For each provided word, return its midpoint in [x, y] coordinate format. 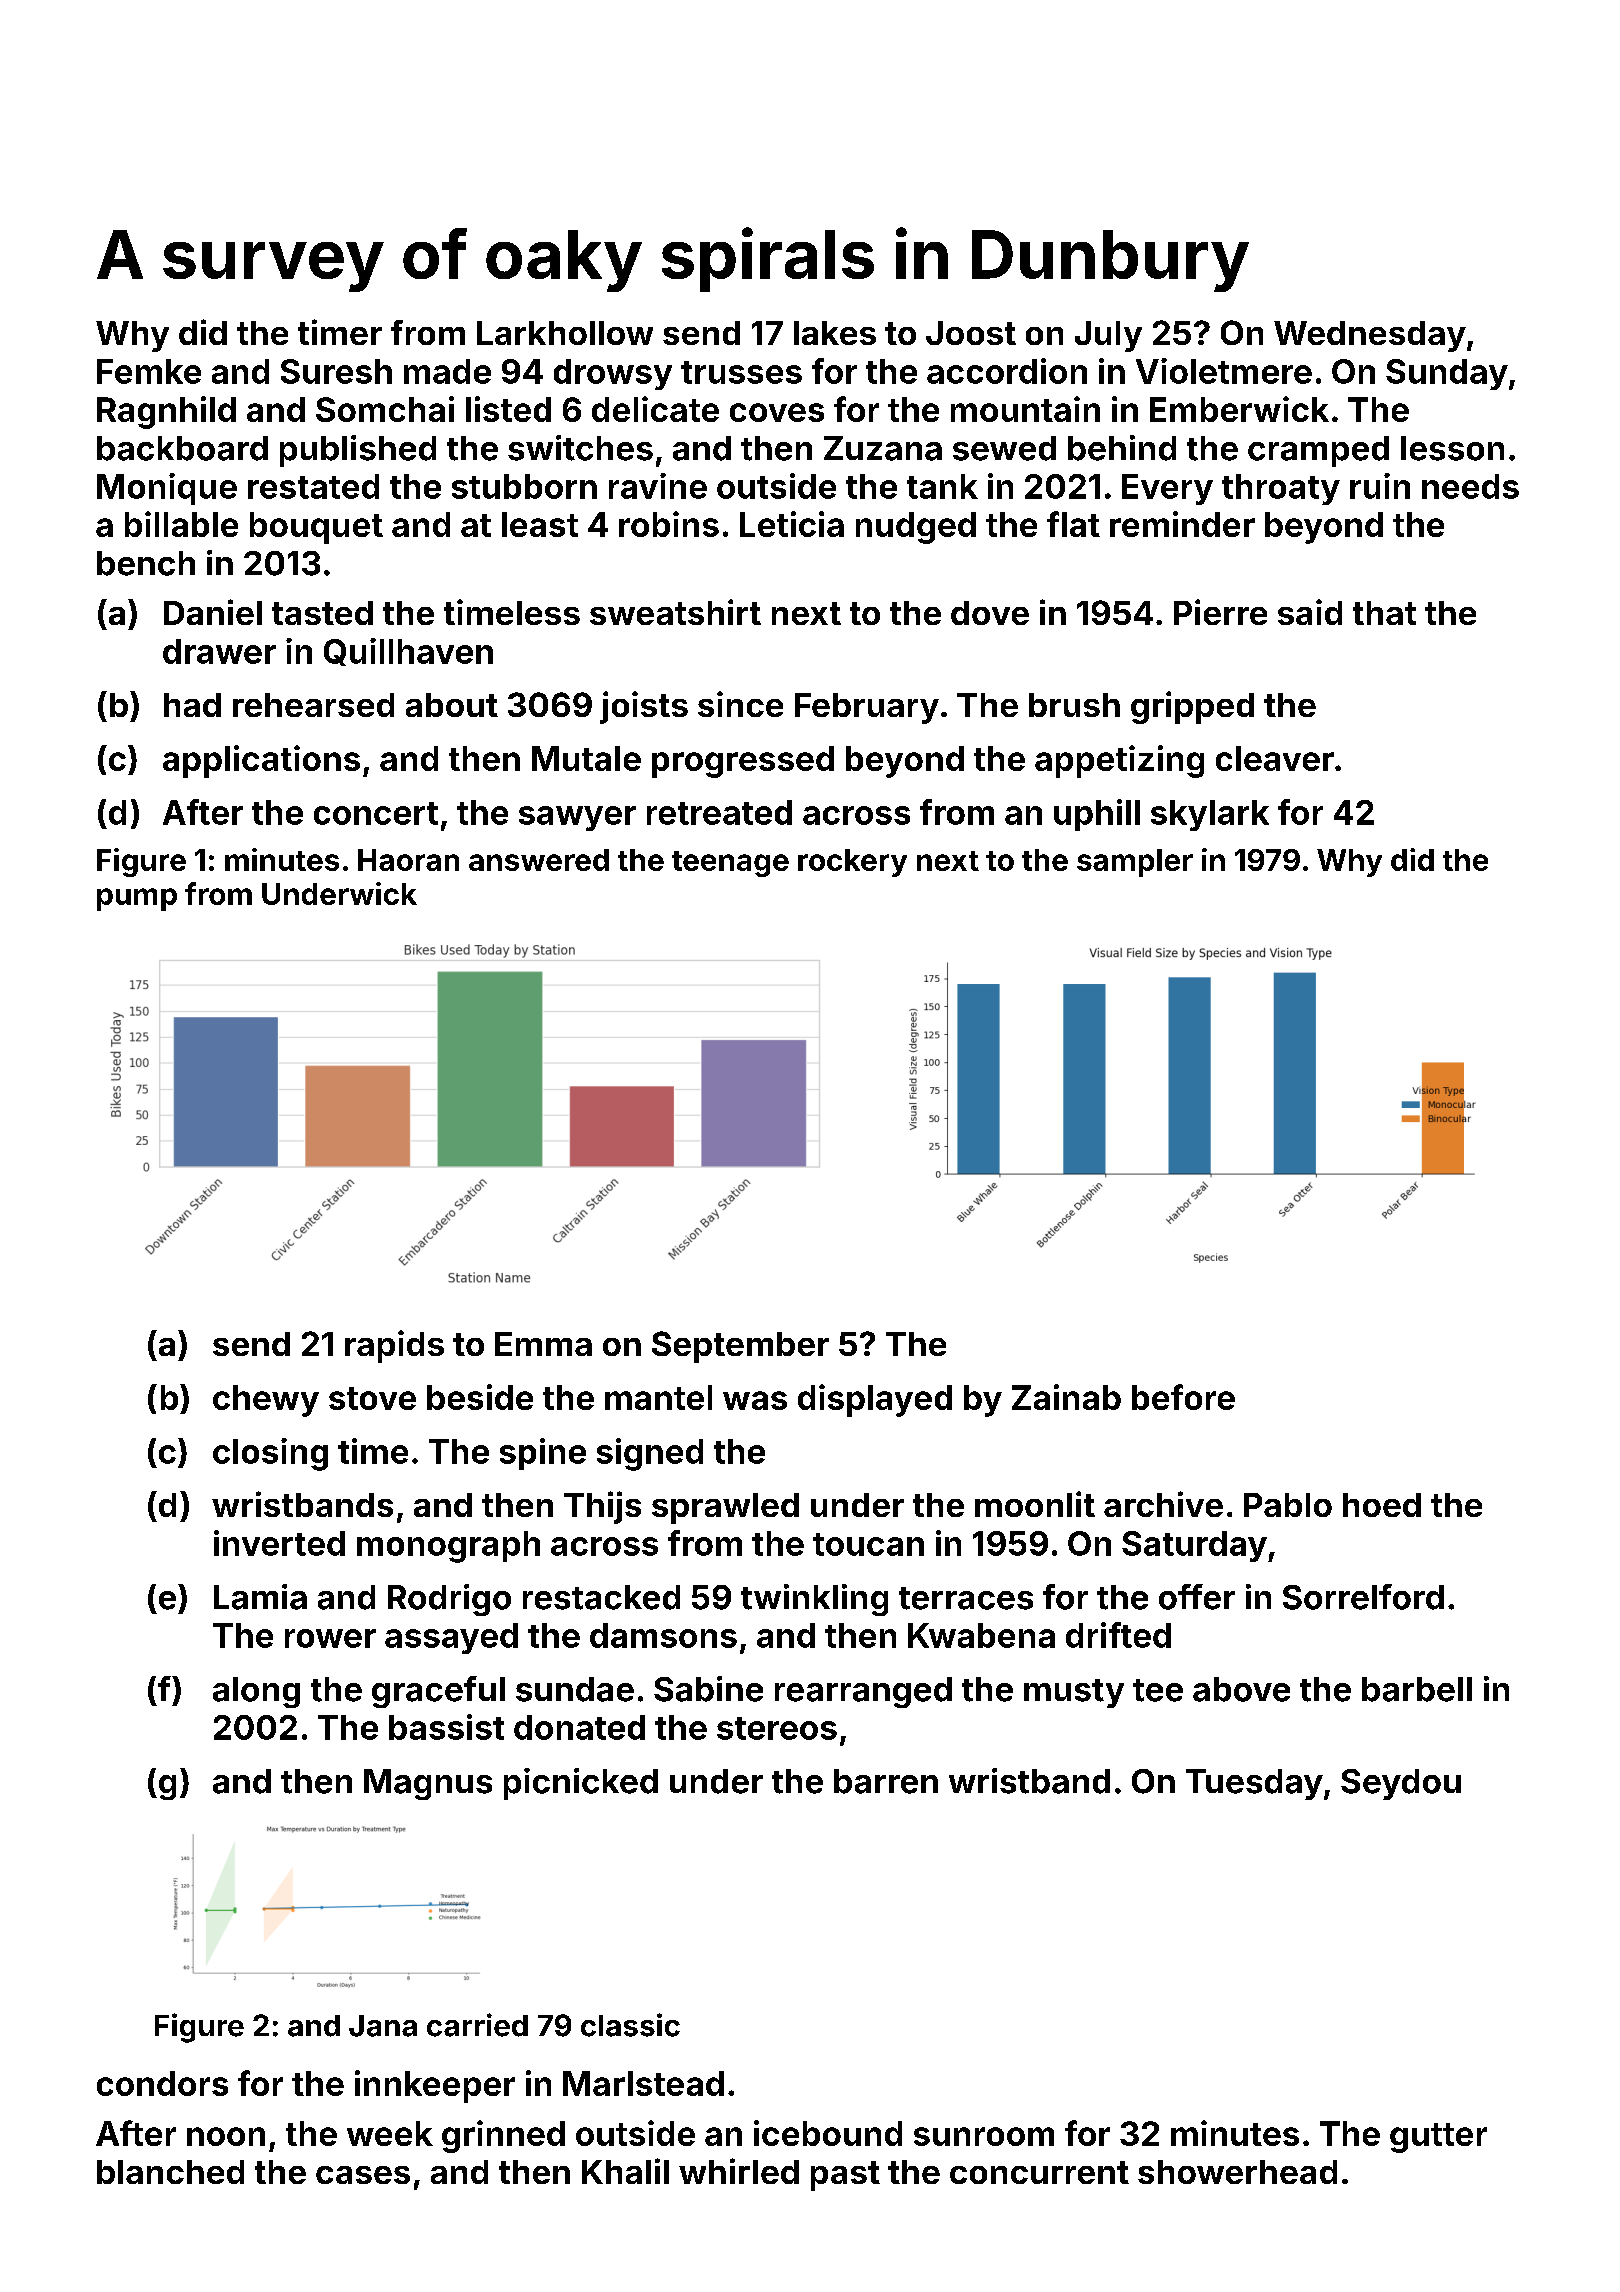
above [1241, 1689]
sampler [1135, 863]
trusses [741, 372]
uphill [1097, 815]
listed [508, 409]
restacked [601, 1597]
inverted [279, 1543]
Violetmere [1224, 371]
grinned [503, 2136]
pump [137, 899]
